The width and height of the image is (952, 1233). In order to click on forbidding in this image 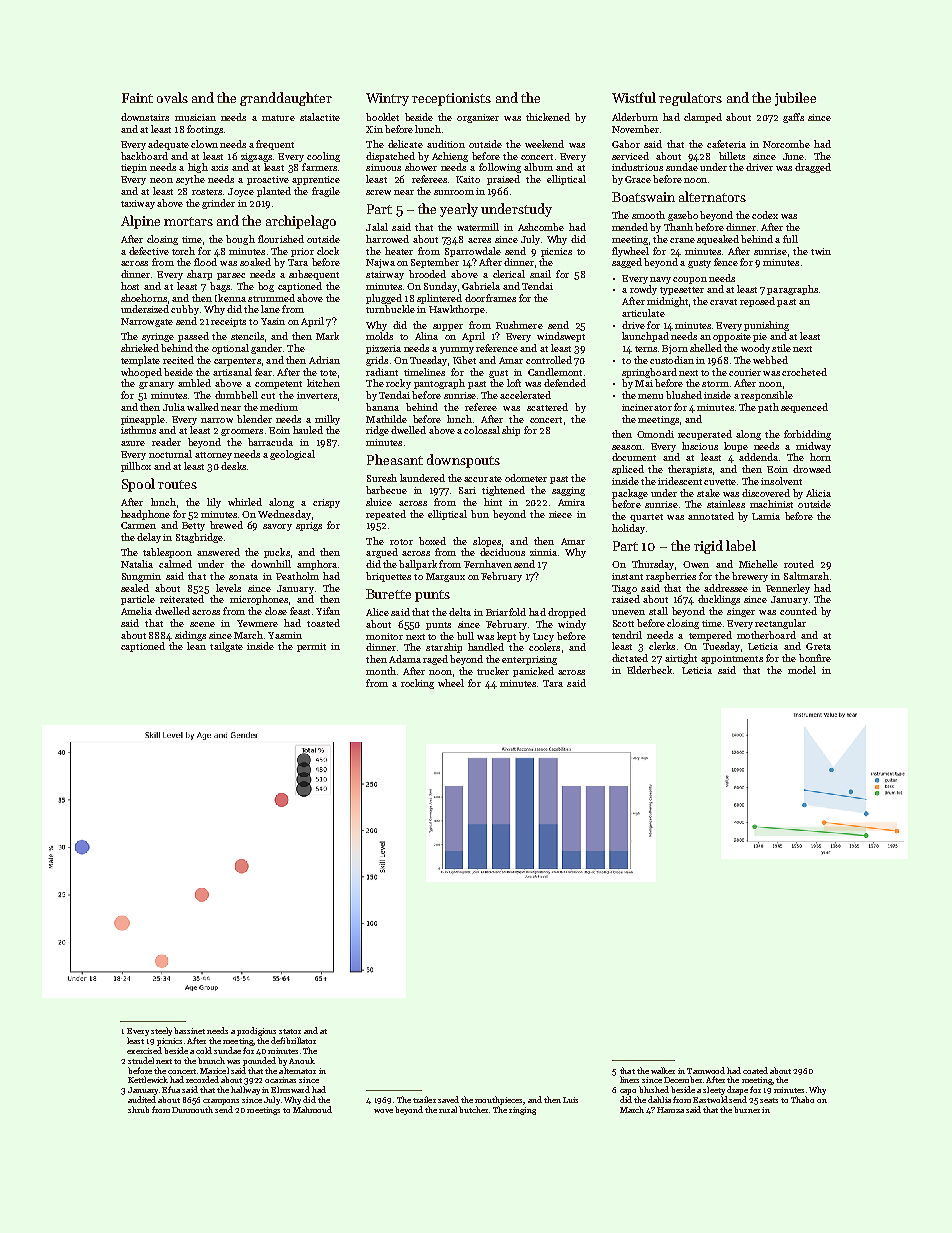, I will do `click(807, 435)`.
